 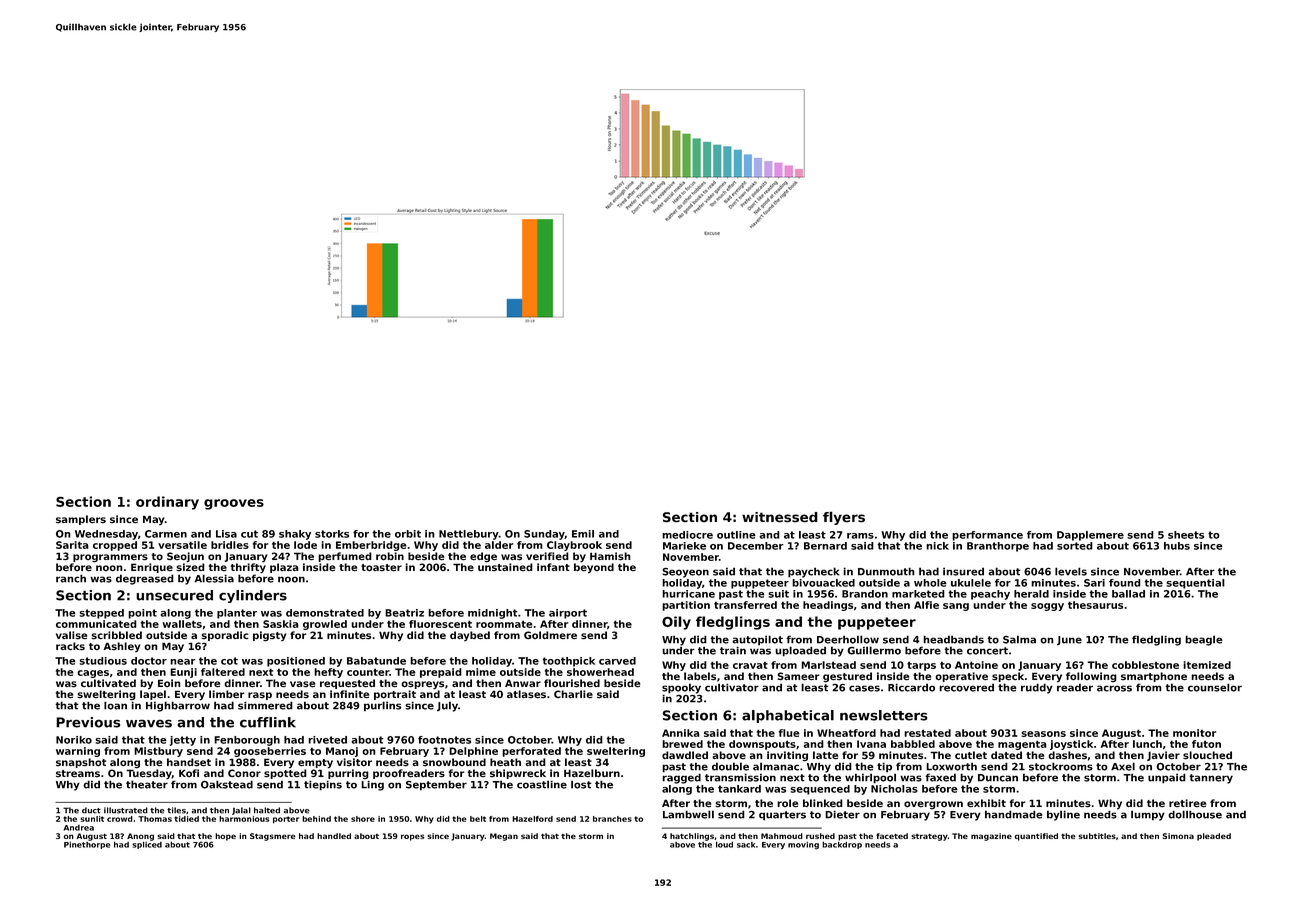 What do you see at coordinates (108, 683) in the screenshot?
I see `cultivated` at bounding box center [108, 683].
